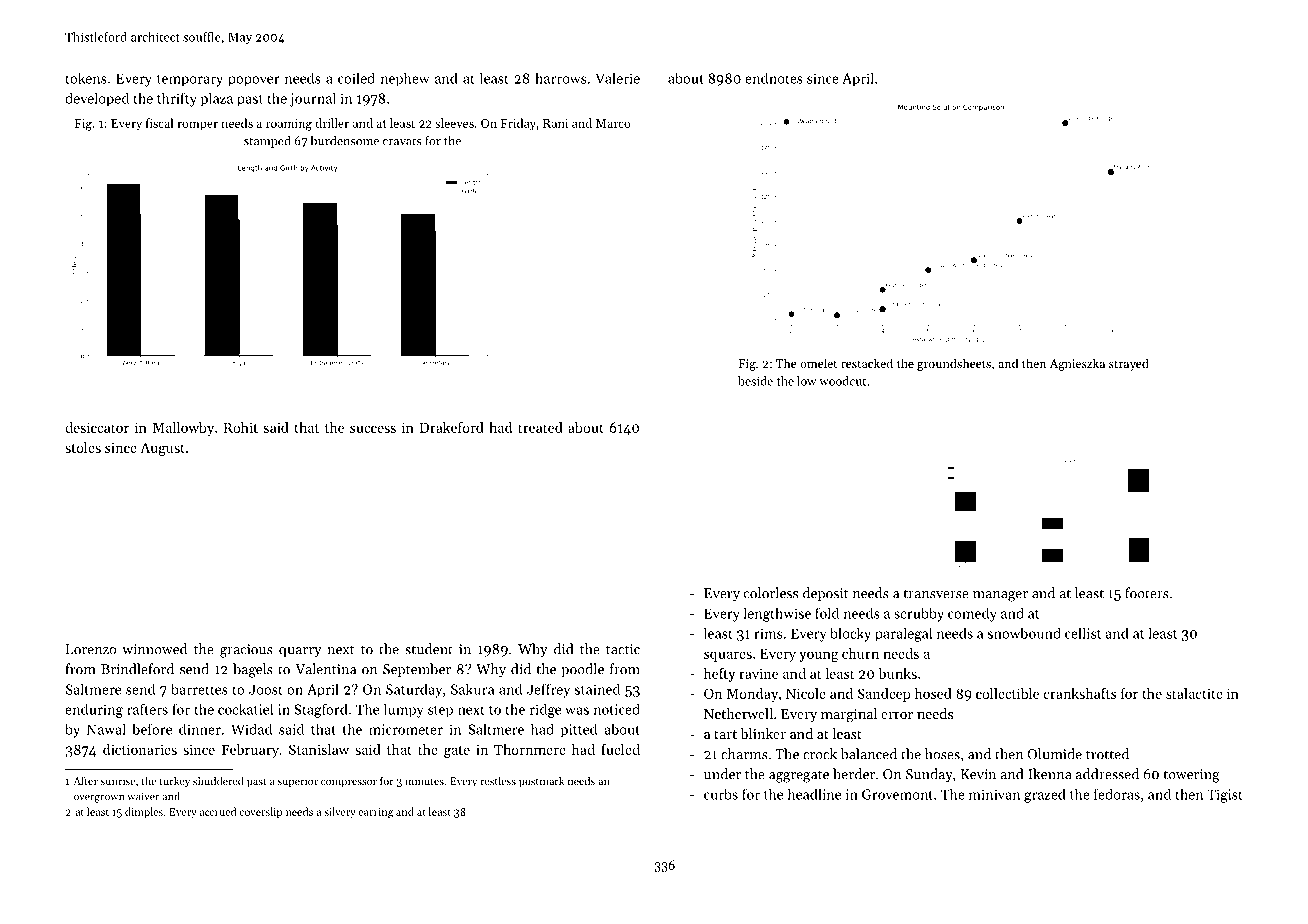 Image resolution: width=1308 pixels, height=924 pixels. Describe the element at coordinates (617, 78) in the page. I see `Valerie` at that location.
